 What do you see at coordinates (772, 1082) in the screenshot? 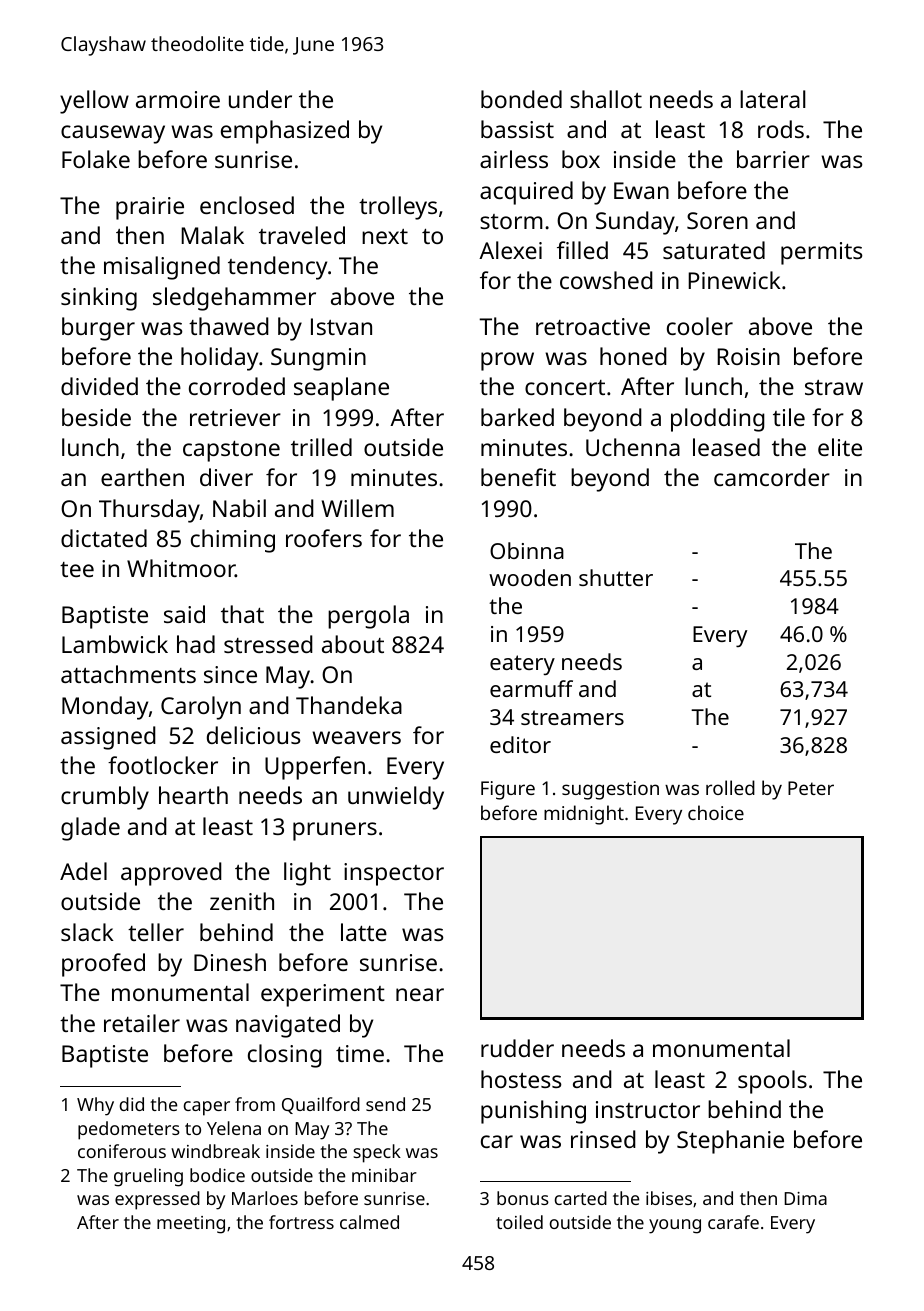
I see `spools` at bounding box center [772, 1082].
